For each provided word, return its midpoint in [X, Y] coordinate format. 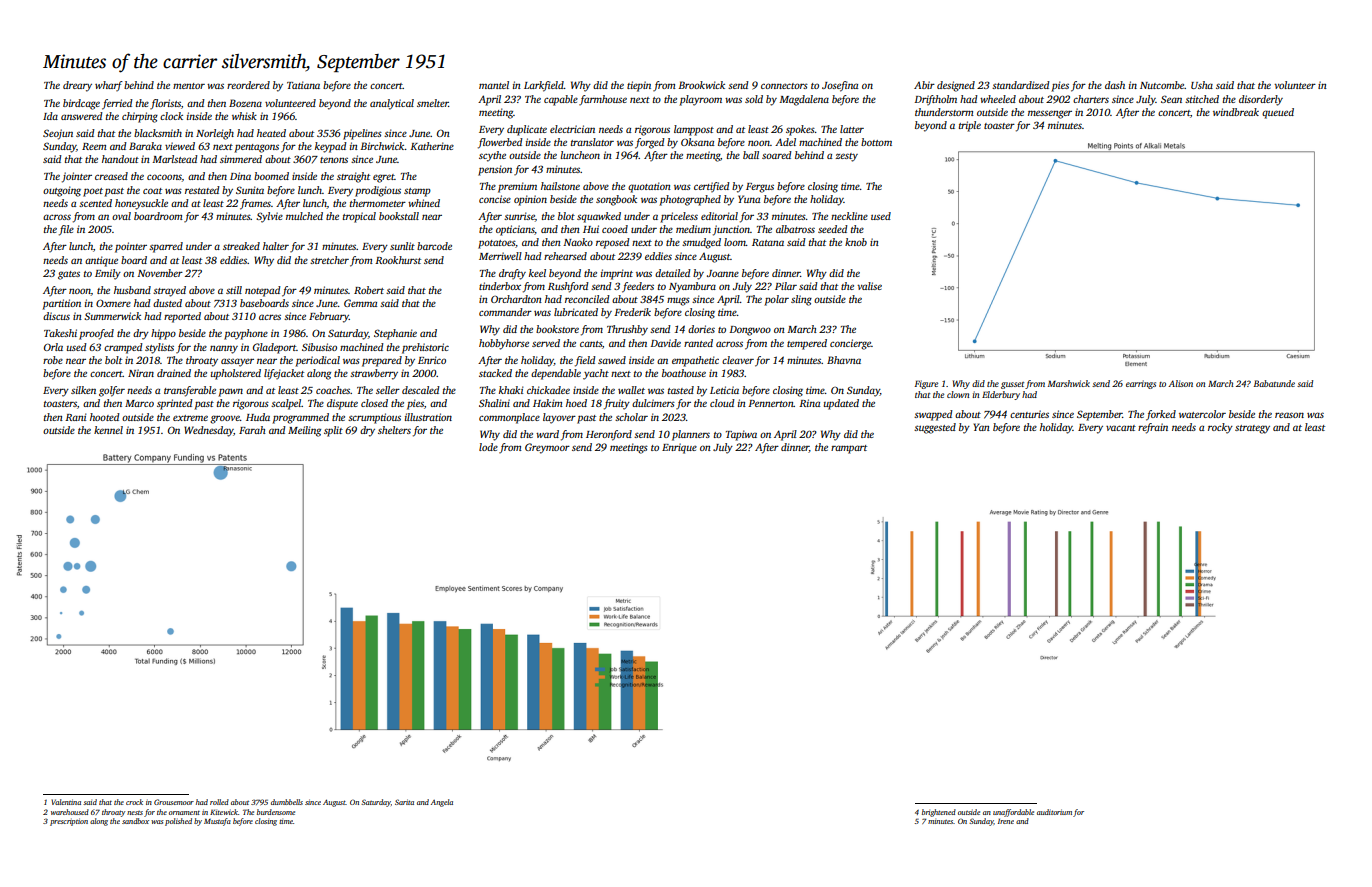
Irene [1006, 821]
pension [495, 170]
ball [751, 155]
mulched [304, 216]
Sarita [404, 802]
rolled [219, 802]
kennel [108, 430]
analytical [392, 104]
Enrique [679, 448]
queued [1278, 113]
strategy [1252, 429]
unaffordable [1013, 813]
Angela [442, 803]
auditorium [1054, 812]
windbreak [1236, 112]
